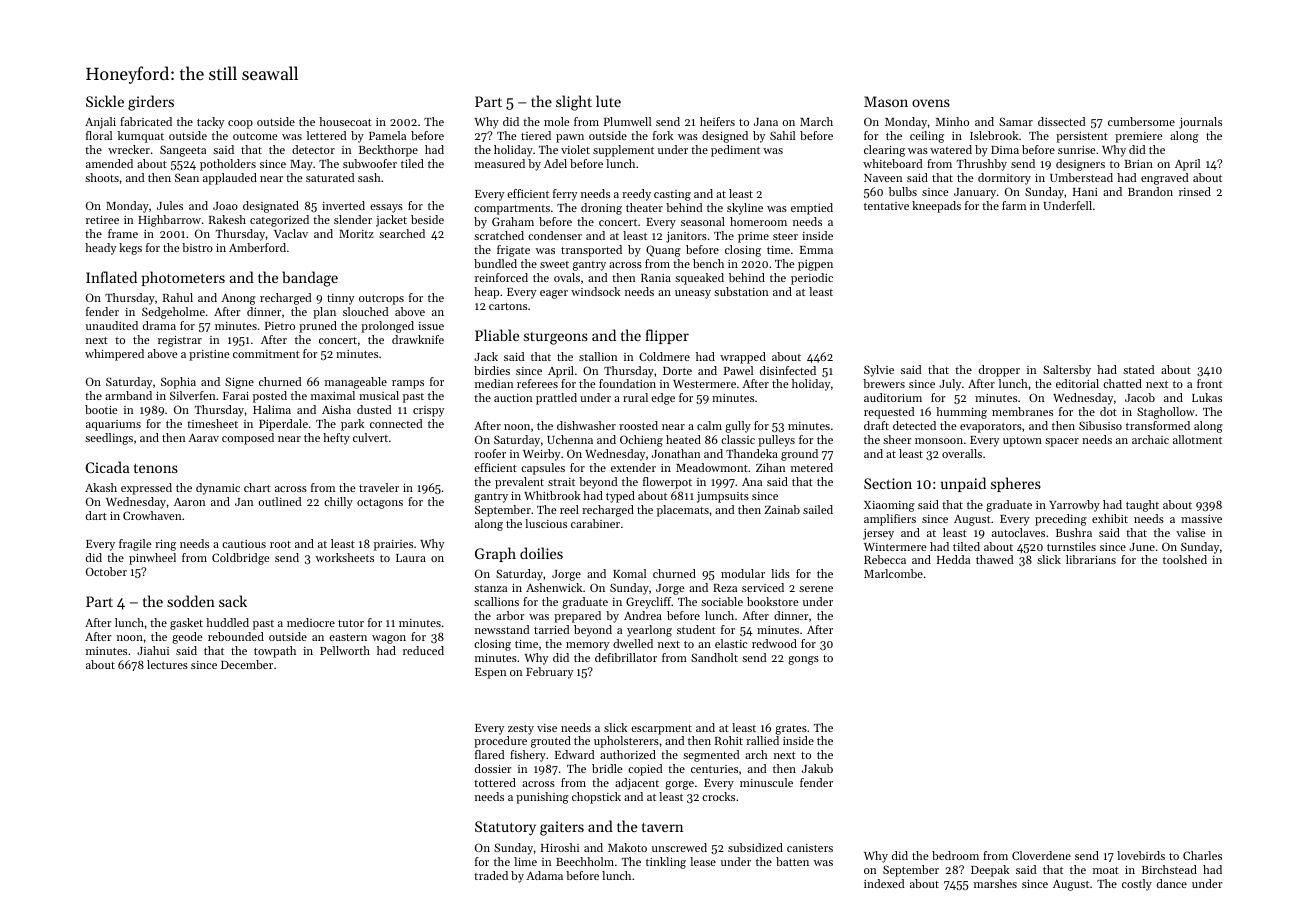  What do you see at coordinates (209, 355) in the page?
I see `pristine` at bounding box center [209, 355].
